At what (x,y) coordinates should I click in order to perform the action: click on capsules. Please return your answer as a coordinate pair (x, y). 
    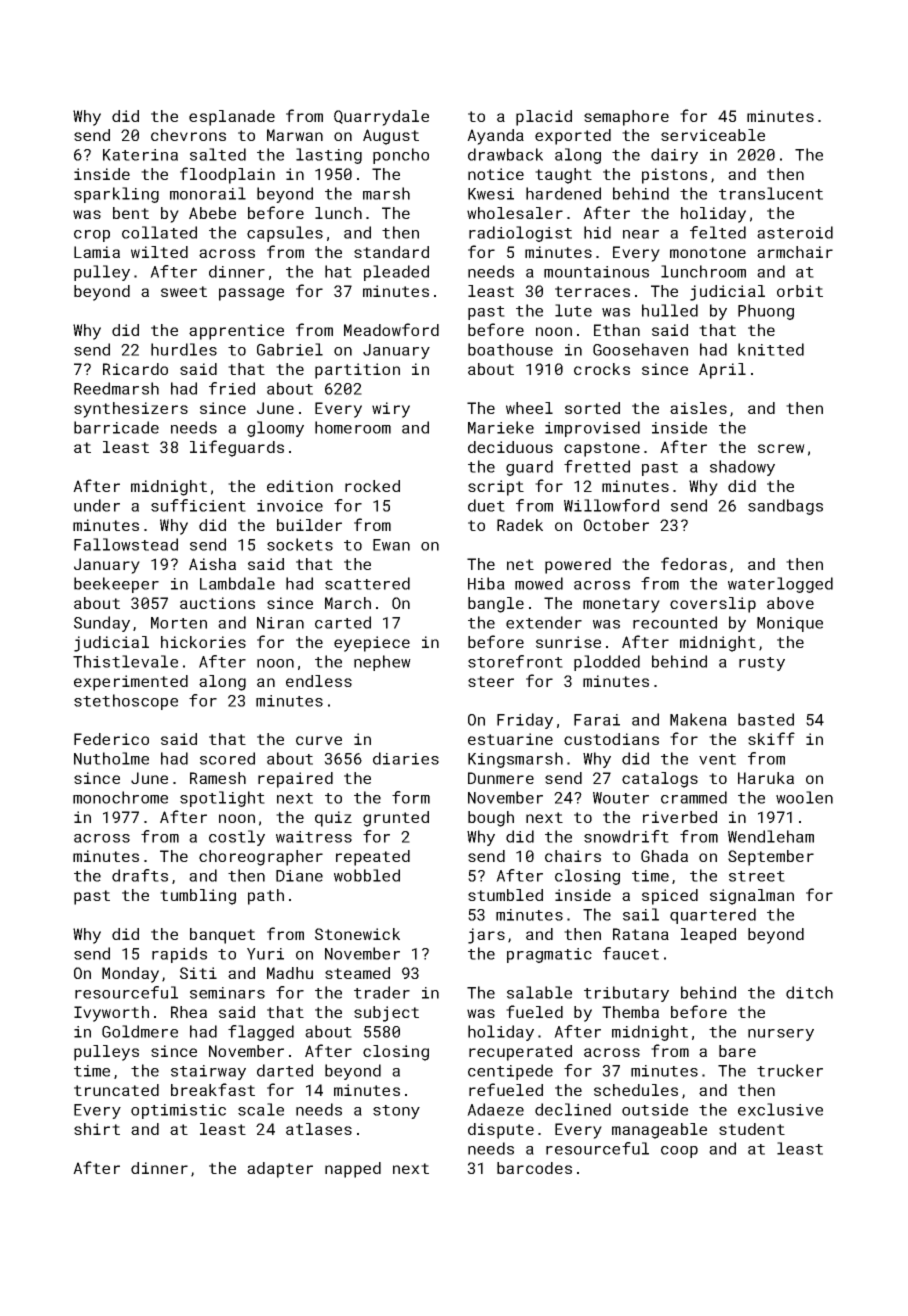
    Looking at the image, I should click on (285, 234).
